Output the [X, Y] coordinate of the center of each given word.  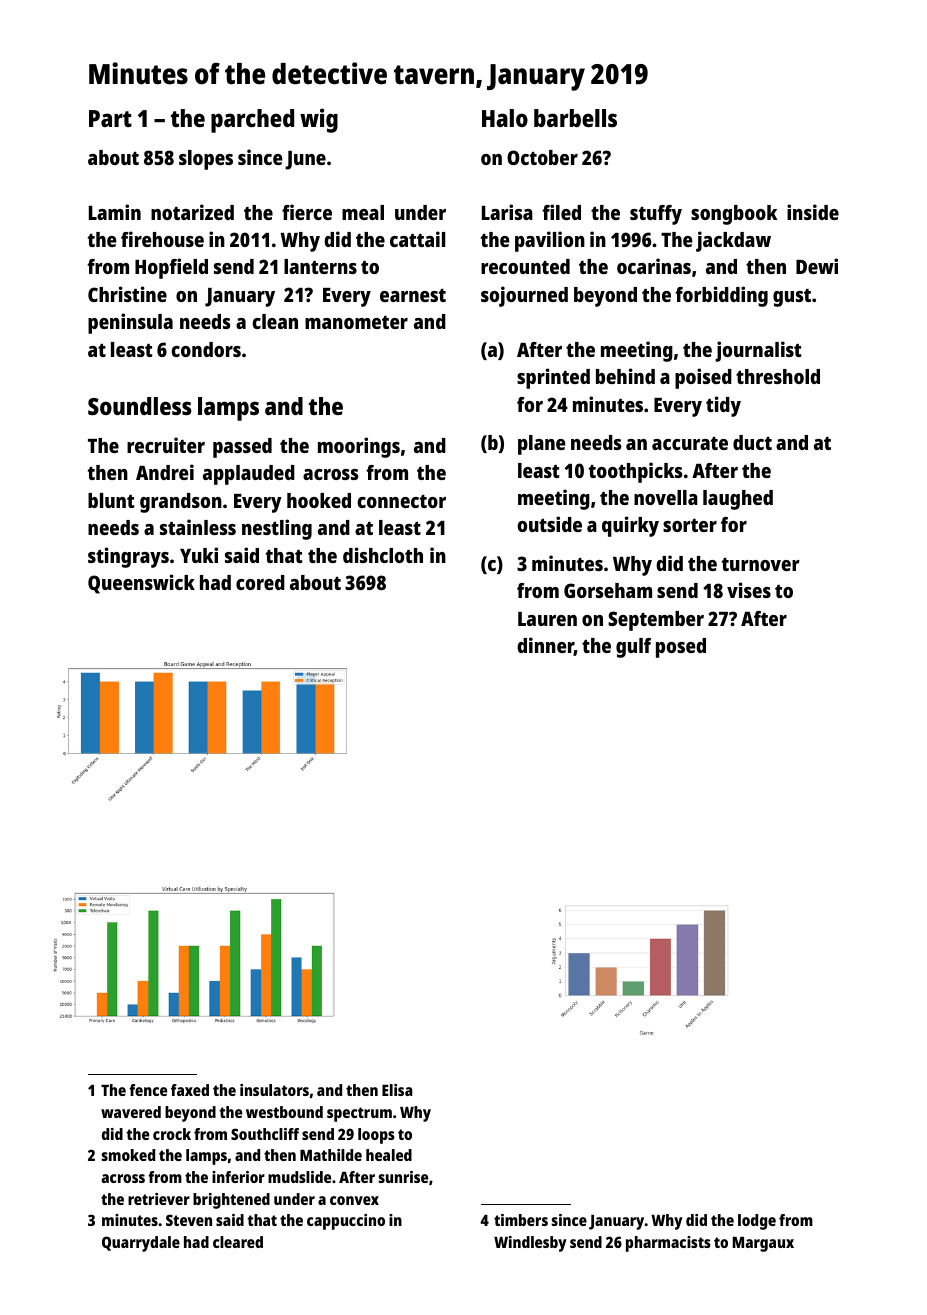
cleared [238, 1242]
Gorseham [608, 590]
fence [148, 1090]
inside [813, 212]
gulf [633, 648]
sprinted [553, 378]
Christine [127, 294]
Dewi [817, 266]
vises [749, 590]
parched [252, 121]
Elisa [397, 1090]
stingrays [128, 557]
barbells [575, 118]
